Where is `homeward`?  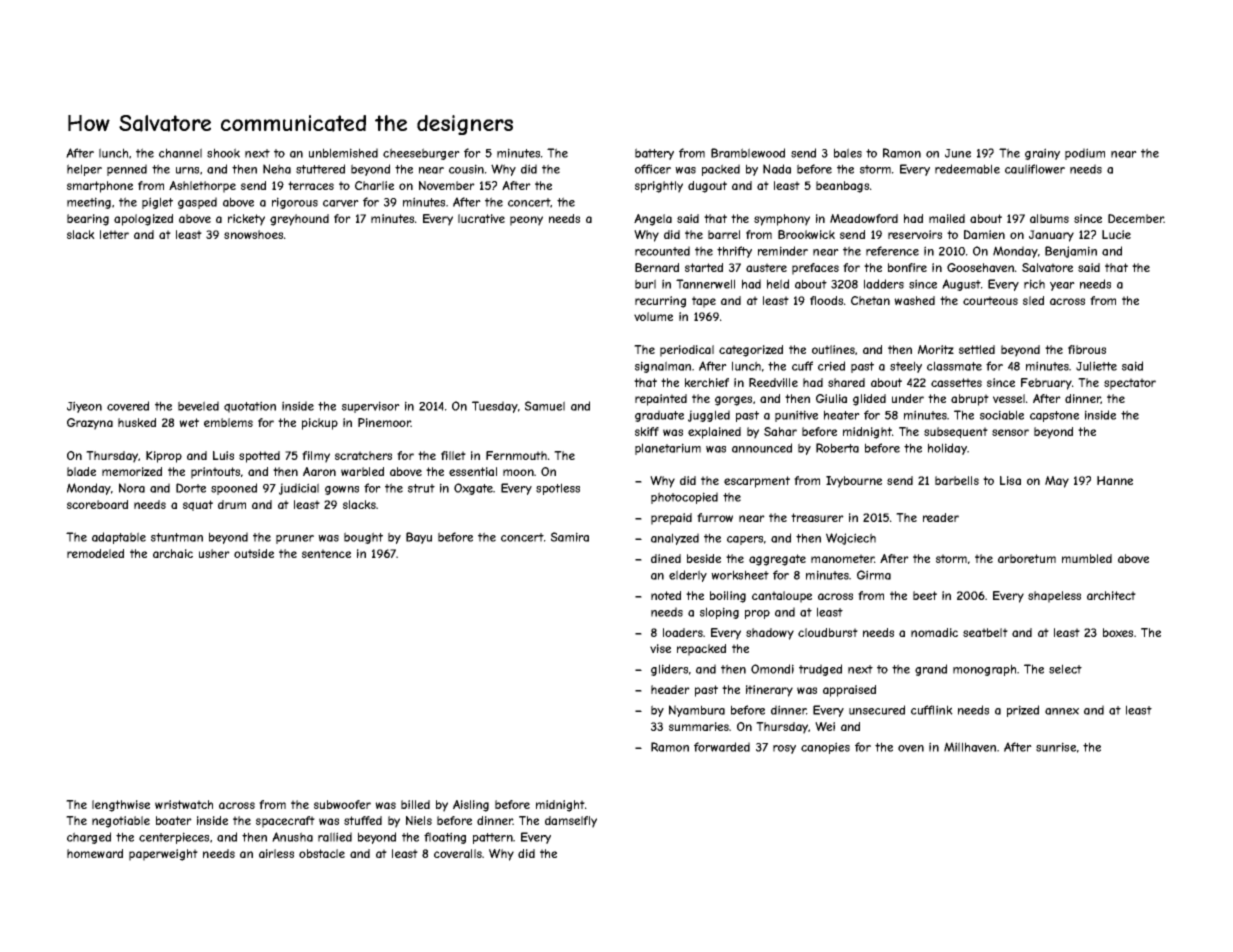 homeward is located at coordinates (95, 853).
